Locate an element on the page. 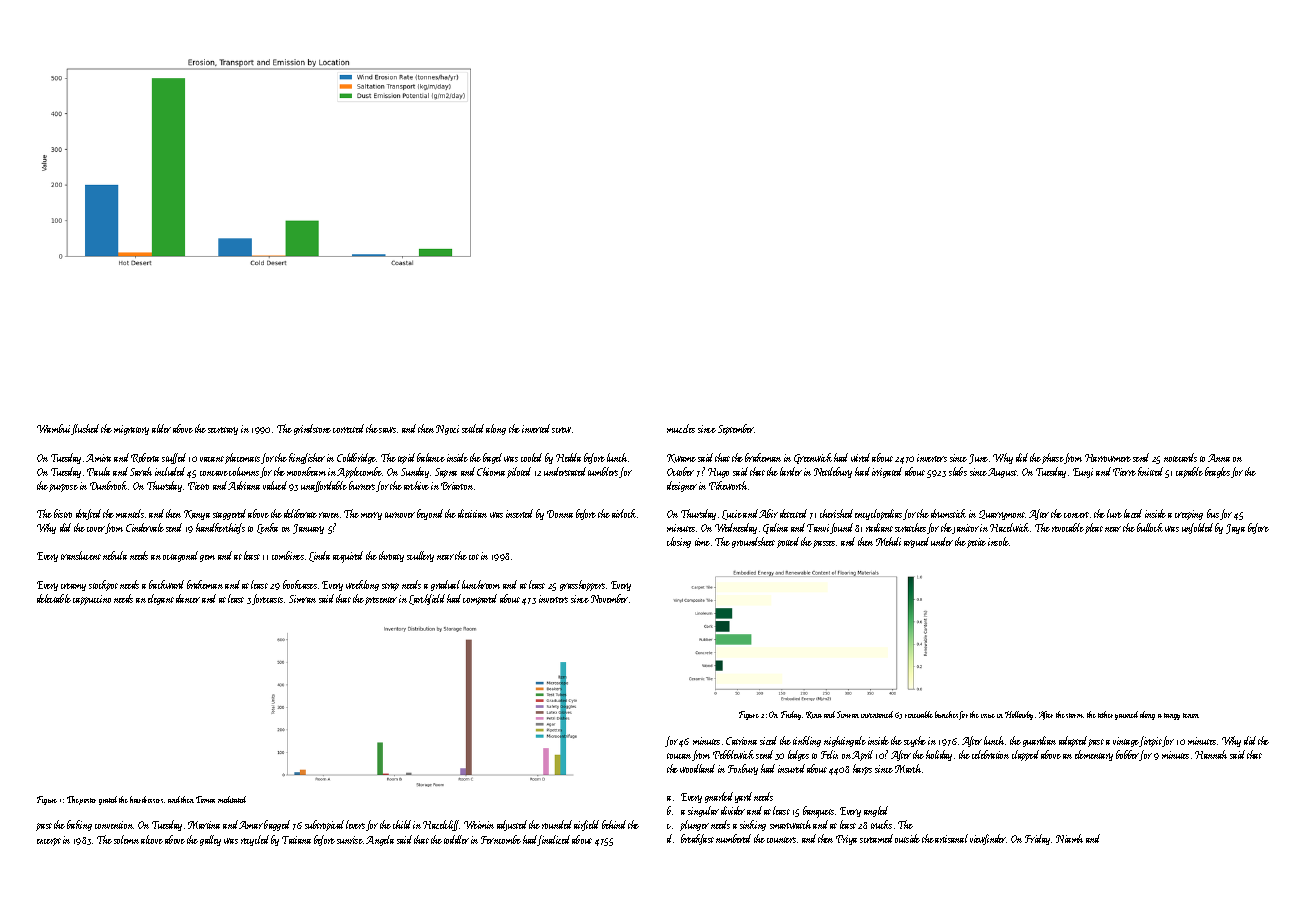 This image has height=924, width=1308. grasshoppers is located at coordinates (582, 585).
